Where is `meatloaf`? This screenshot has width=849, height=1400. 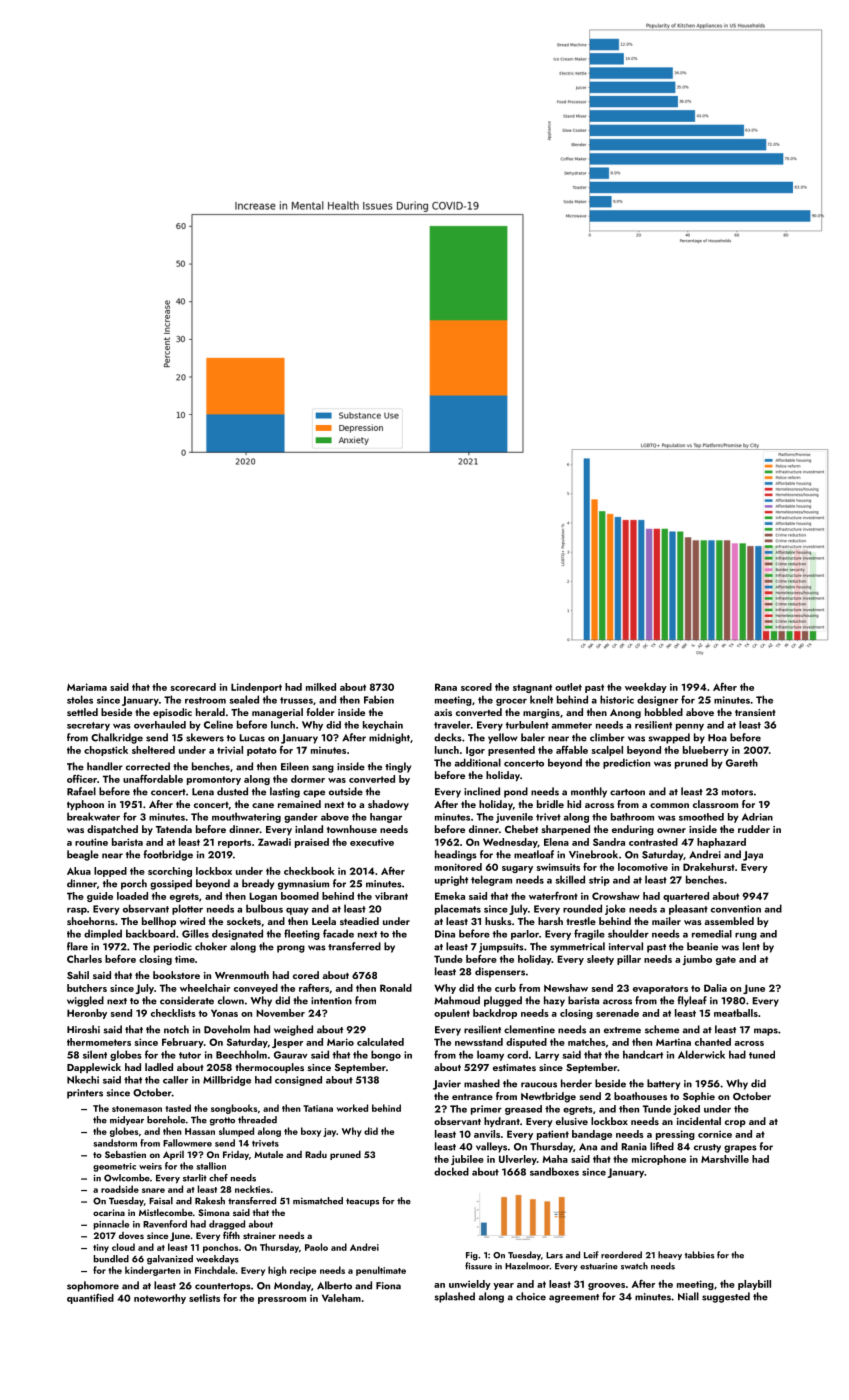 meatloaf is located at coordinates (534, 854).
